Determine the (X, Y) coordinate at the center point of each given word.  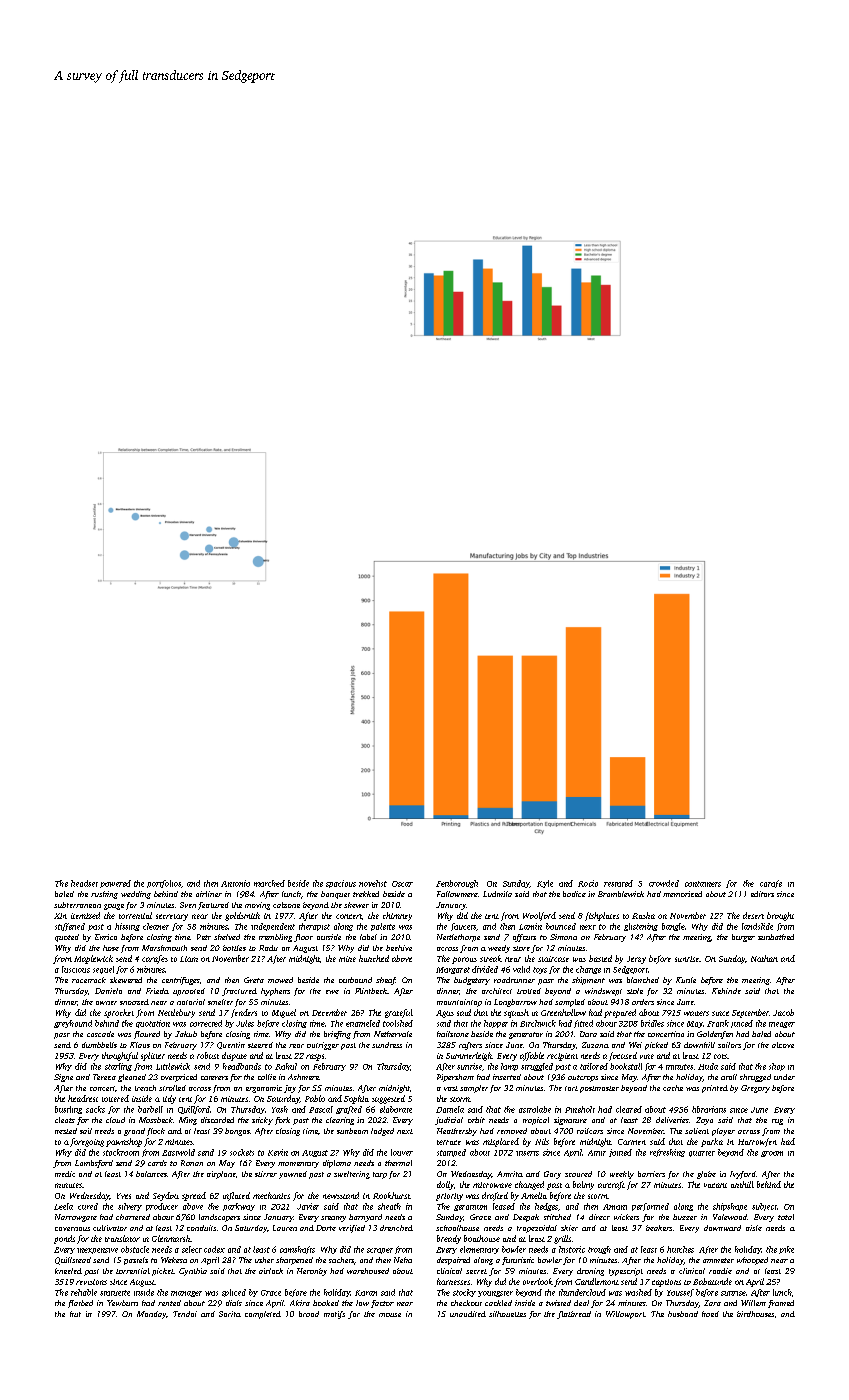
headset (84, 883)
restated (618, 883)
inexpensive (97, 1251)
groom (772, 1154)
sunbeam (352, 1131)
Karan (366, 1293)
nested (66, 1131)
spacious (341, 884)
